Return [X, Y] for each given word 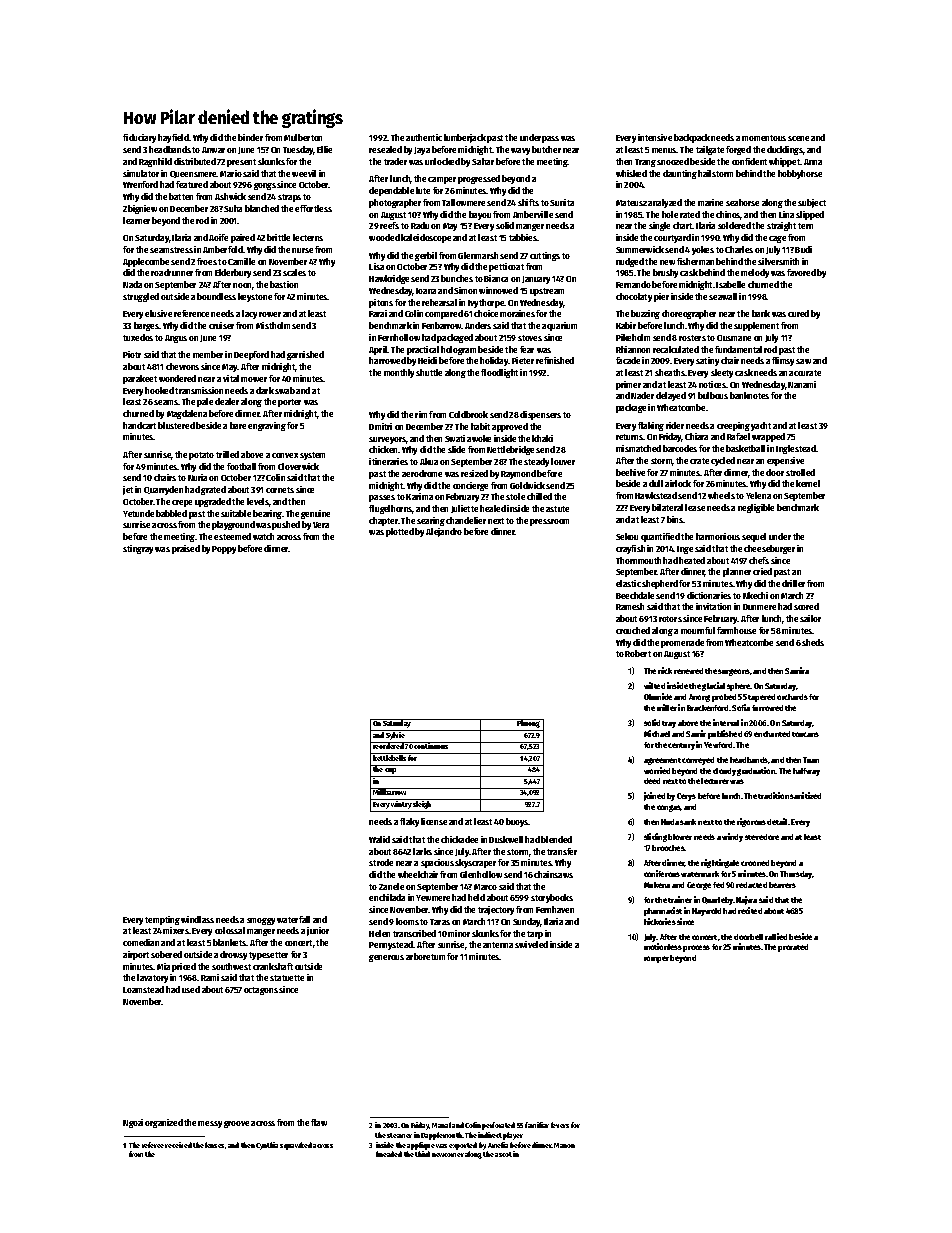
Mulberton [303, 137]
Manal [441, 1125]
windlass [197, 919]
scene [798, 138]
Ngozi [133, 1123]
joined [654, 796]
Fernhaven [555, 909]
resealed [385, 149]
